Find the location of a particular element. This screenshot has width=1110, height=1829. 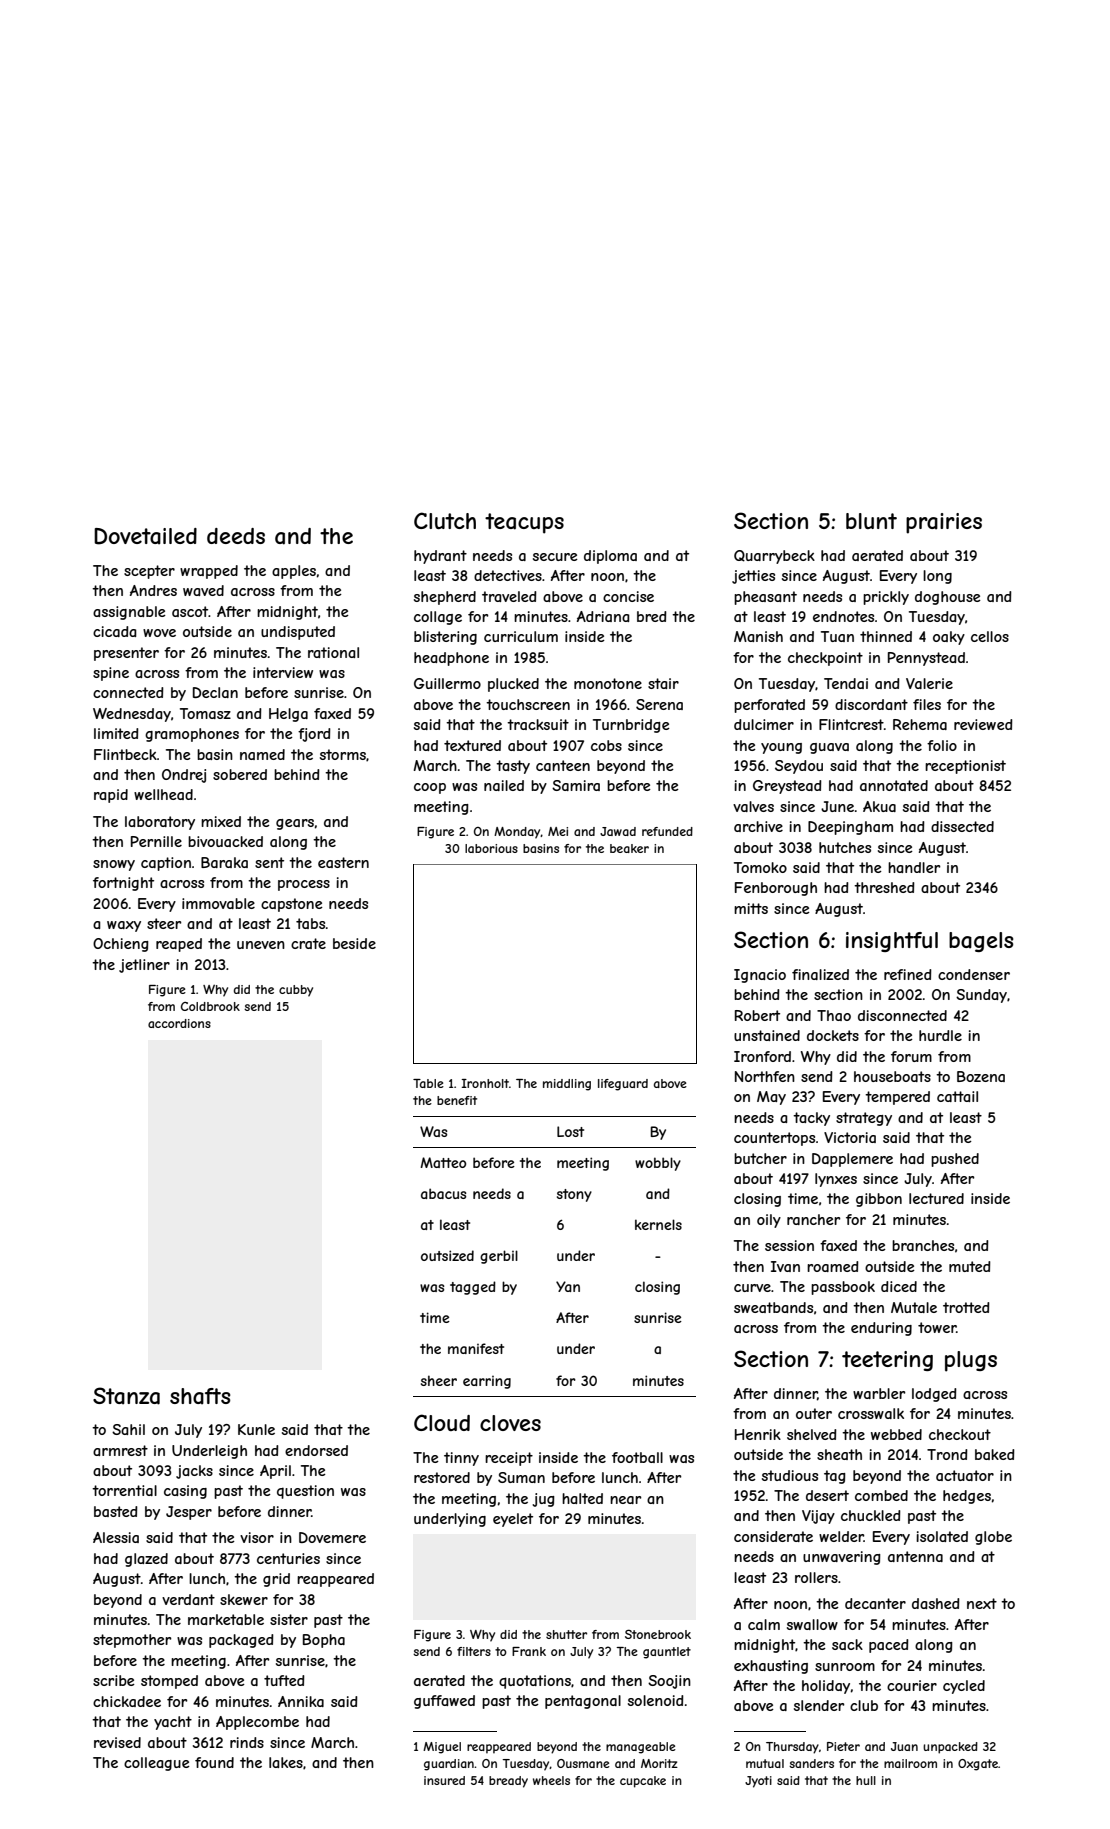

limited is located at coordinates (116, 733).
